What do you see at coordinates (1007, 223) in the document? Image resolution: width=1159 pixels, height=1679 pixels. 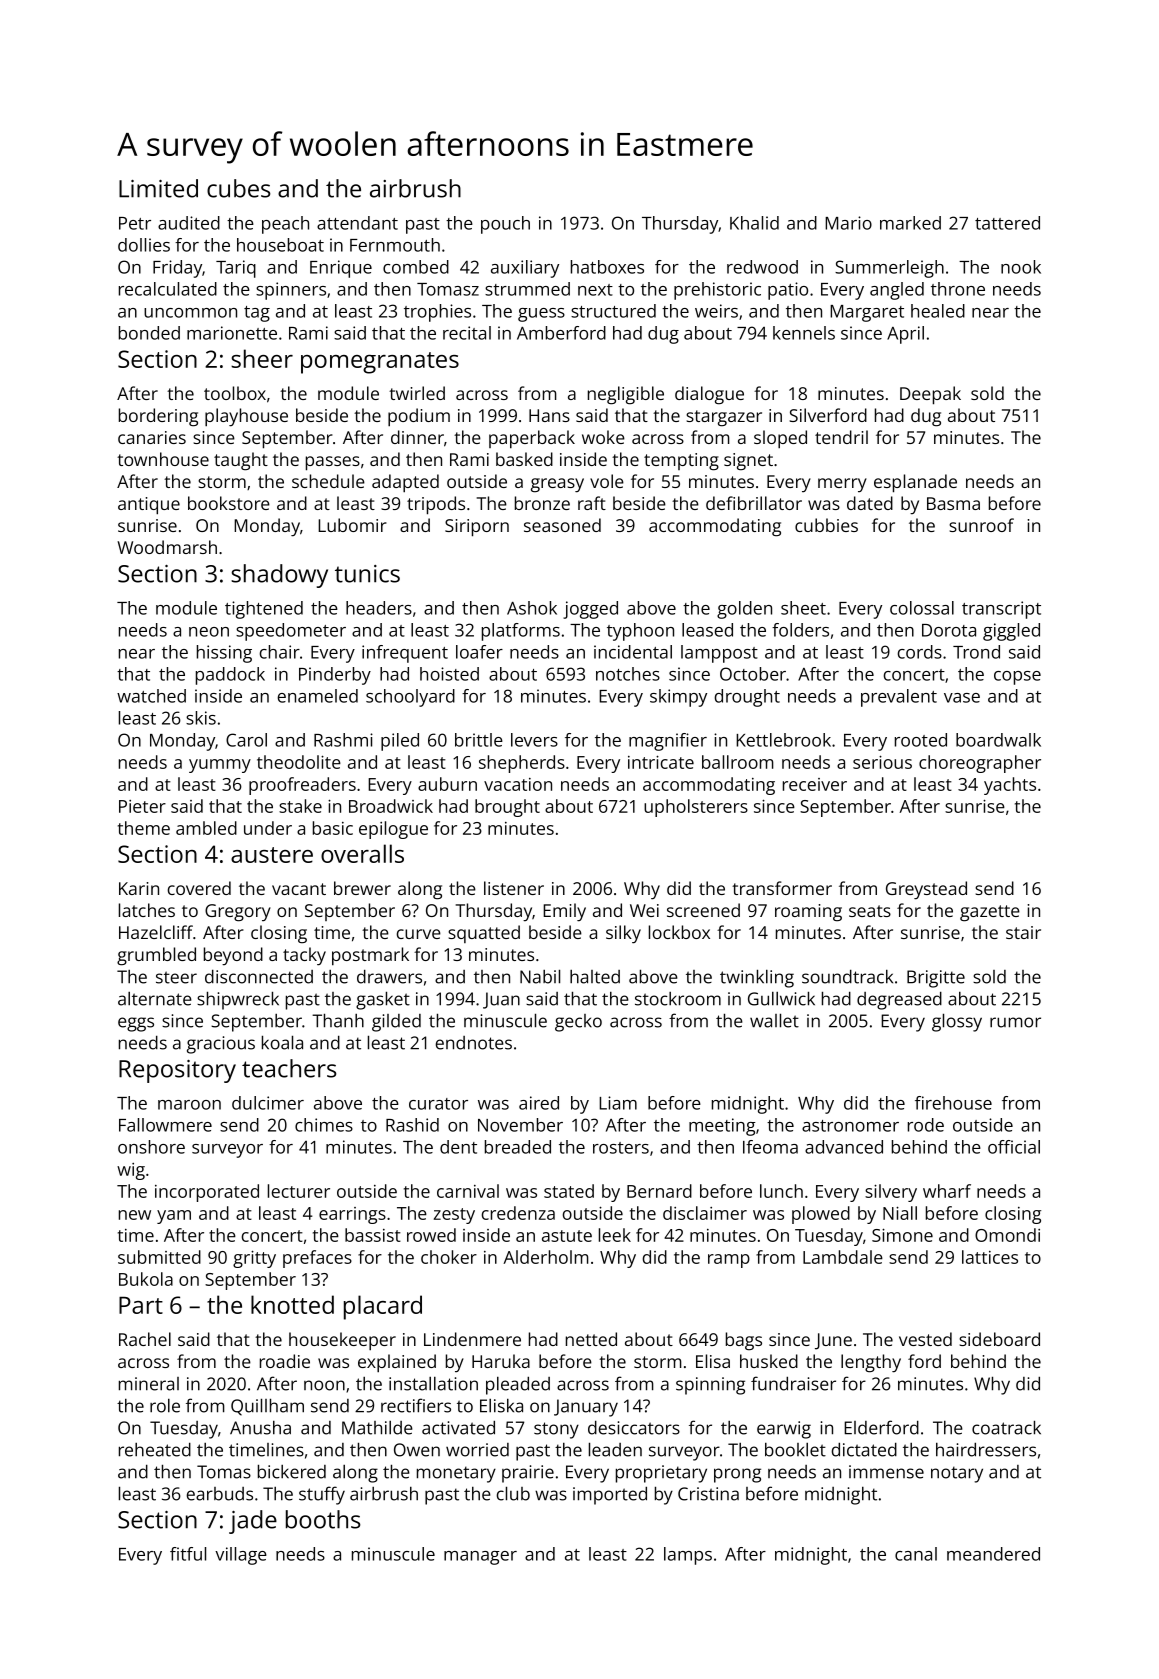 I see `tattered` at bounding box center [1007, 223].
